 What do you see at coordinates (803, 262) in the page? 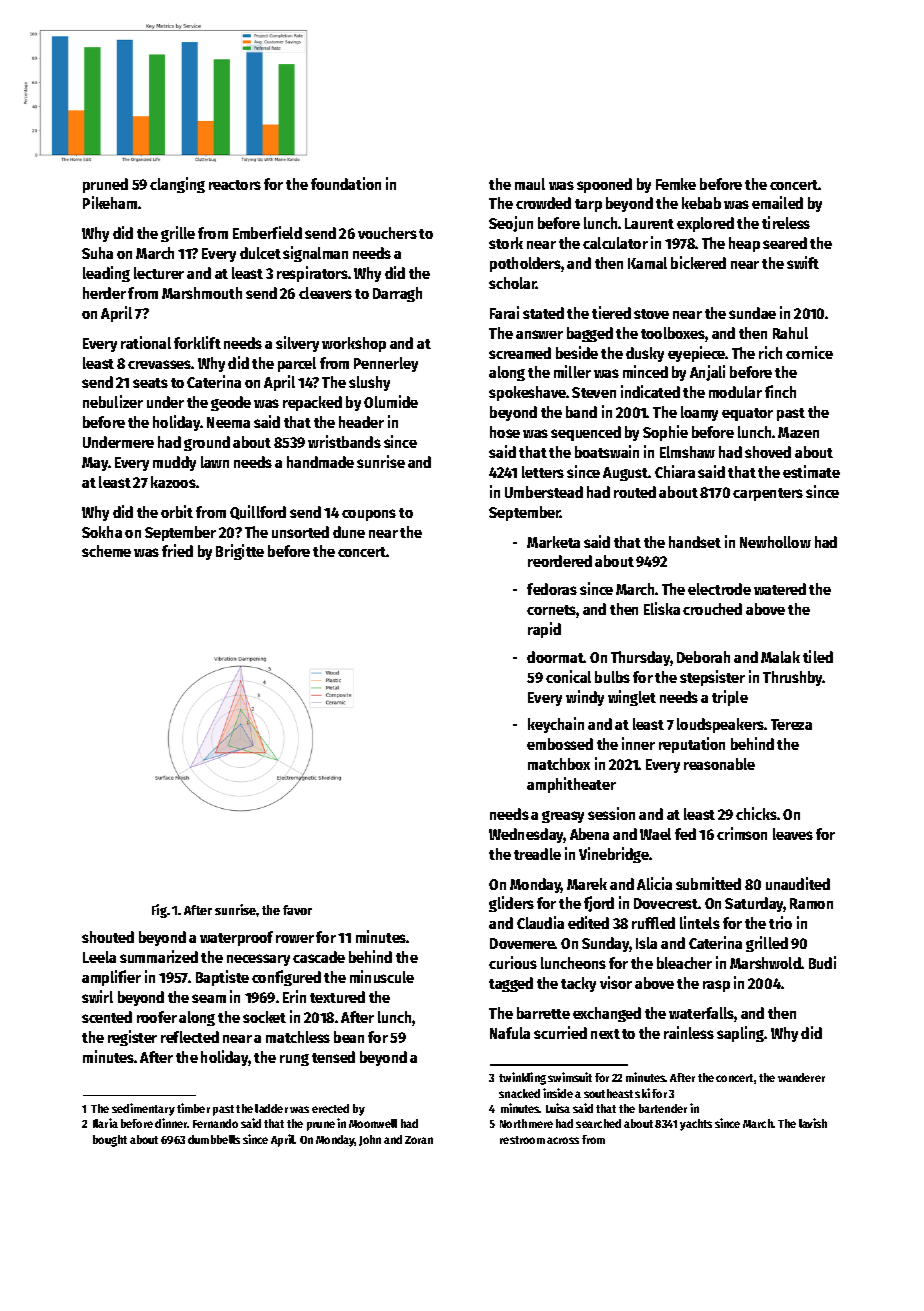
I see `swift` at bounding box center [803, 262].
